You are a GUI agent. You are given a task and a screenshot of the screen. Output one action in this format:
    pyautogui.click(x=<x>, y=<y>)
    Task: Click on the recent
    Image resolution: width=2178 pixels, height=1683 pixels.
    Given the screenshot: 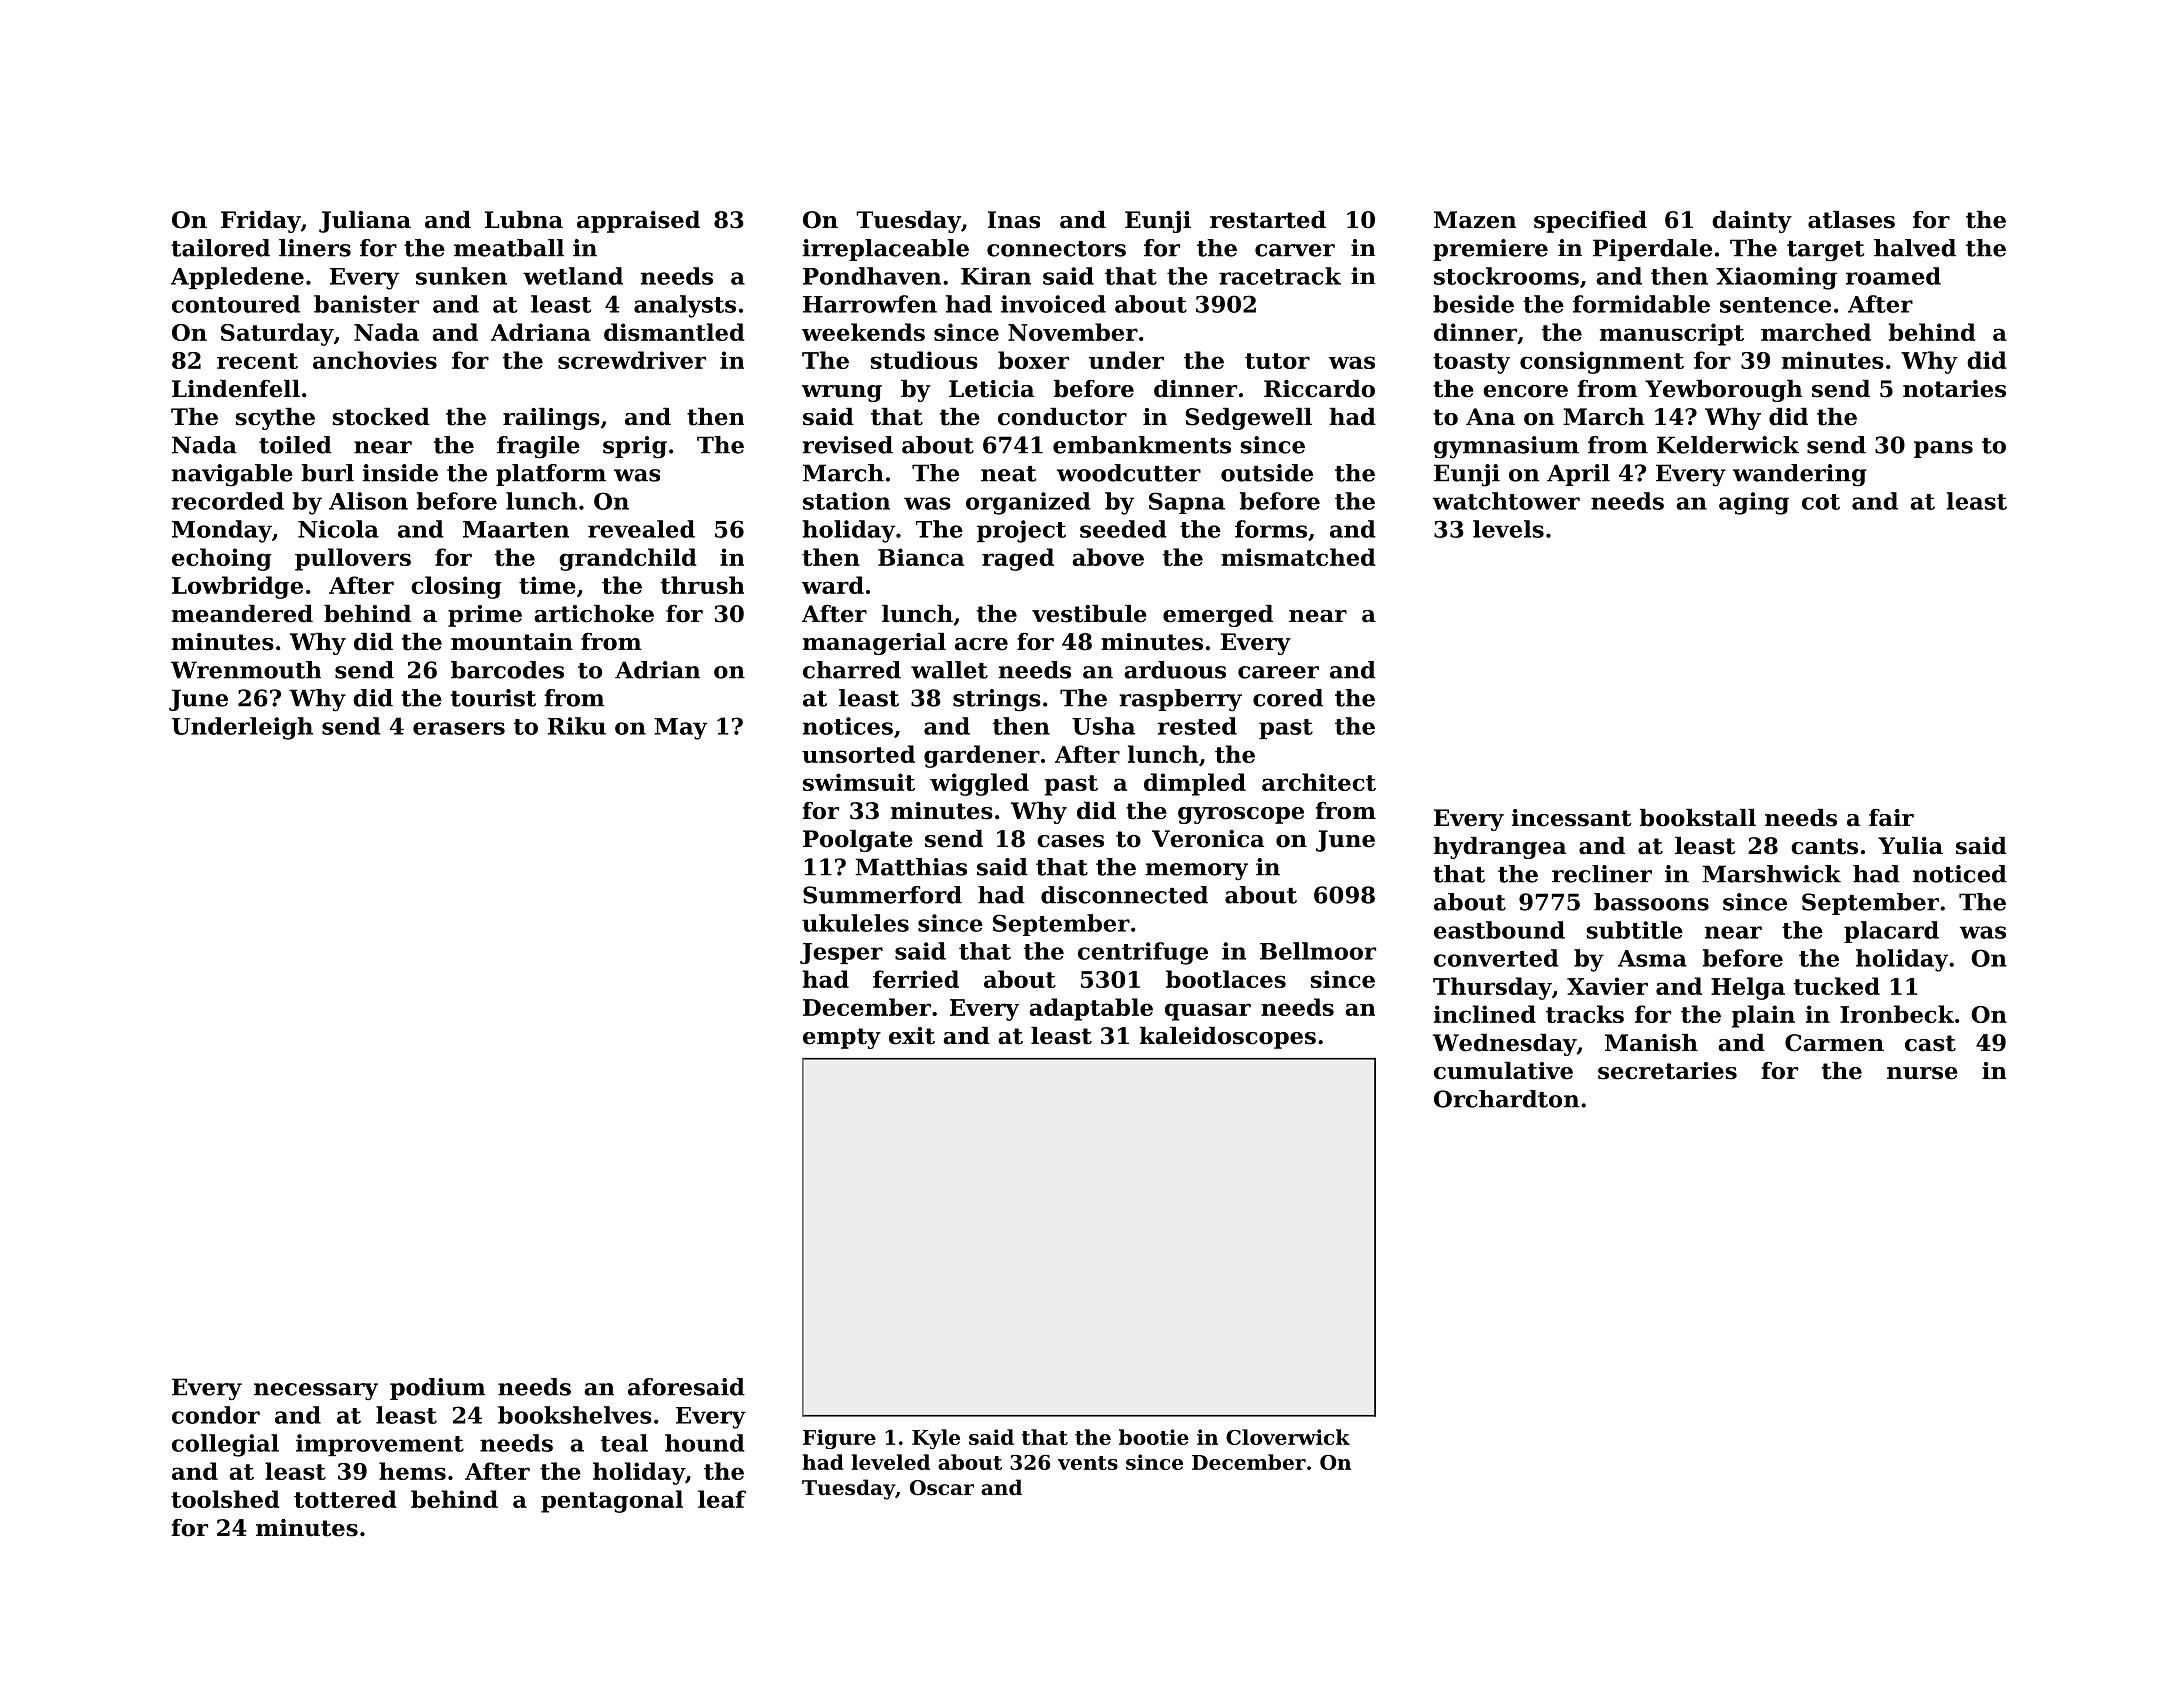 What is the action you would take?
    pyautogui.click(x=257, y=361)
